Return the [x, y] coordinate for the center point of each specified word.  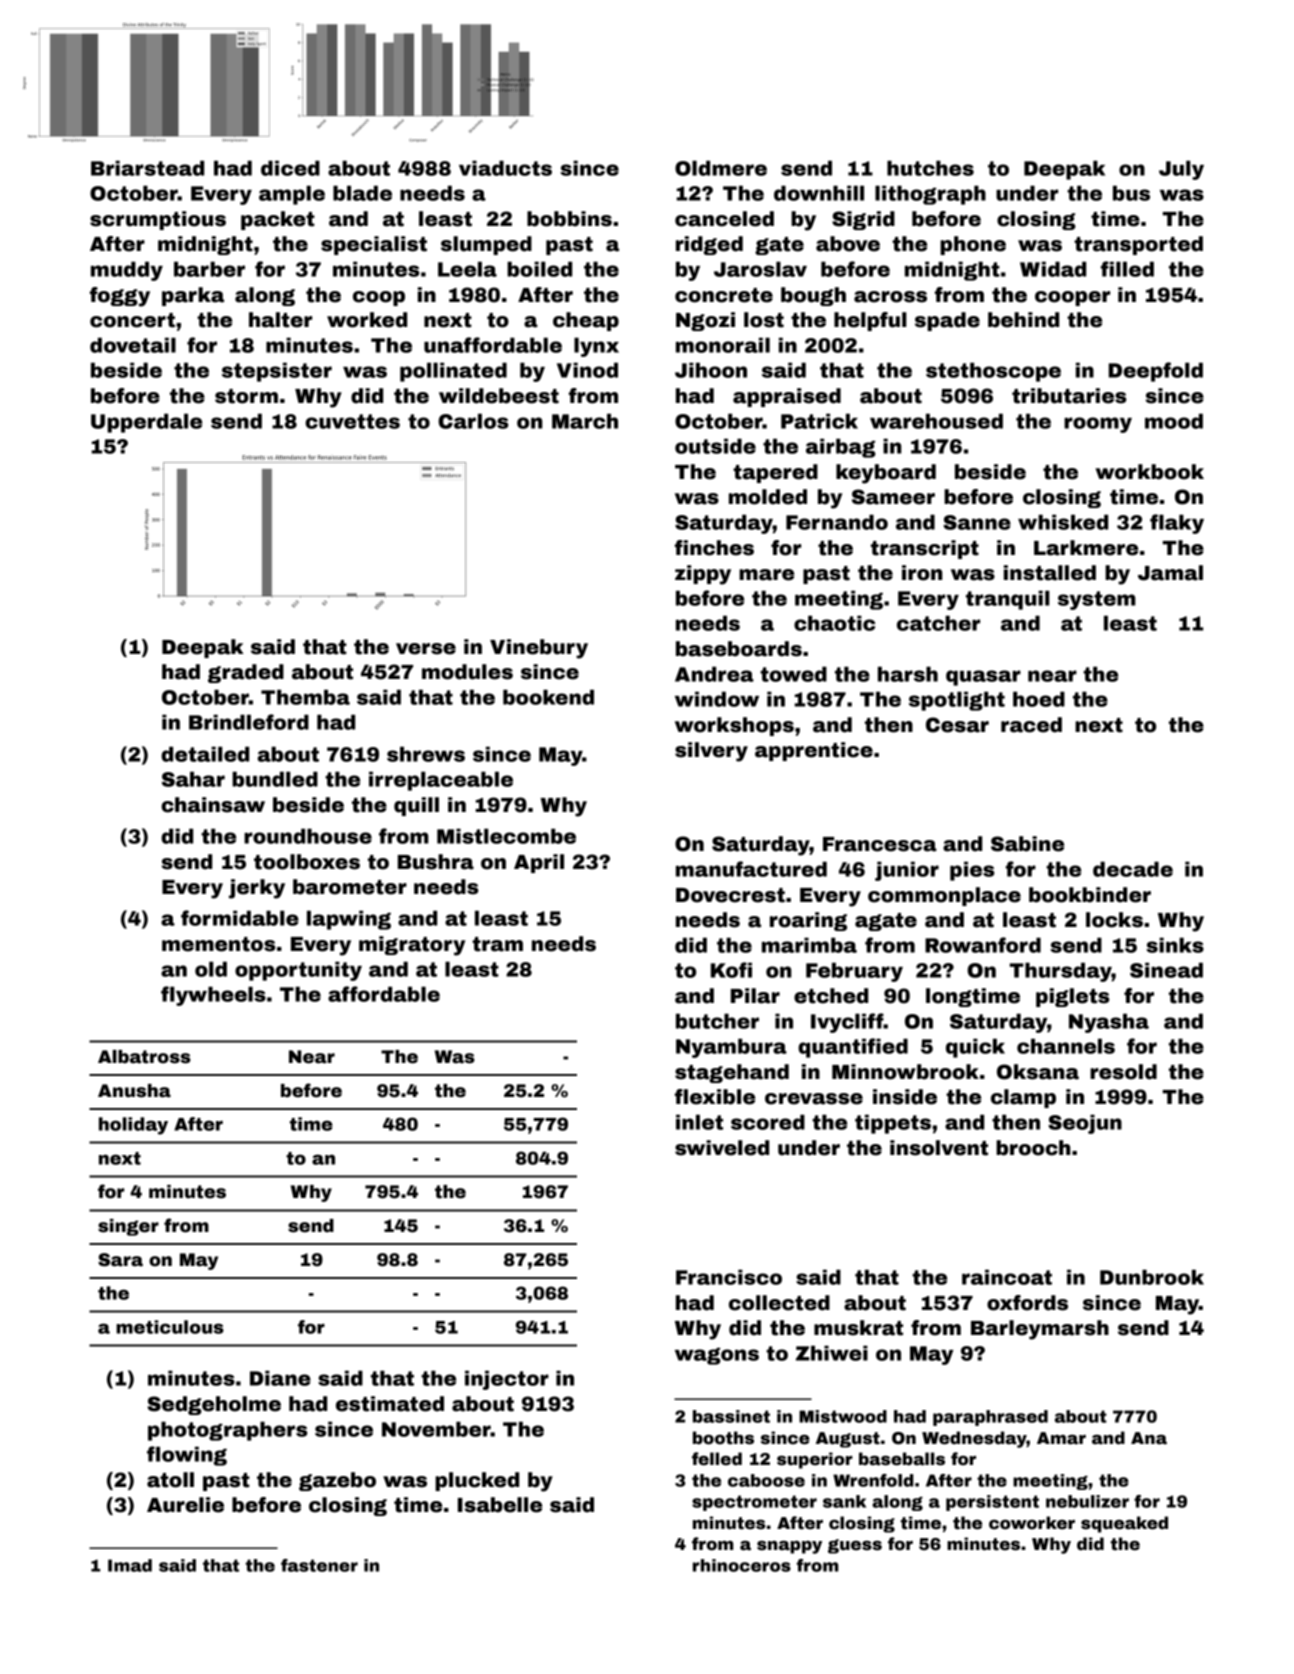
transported [1138, 245]
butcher [717, 1021]
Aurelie [185, 1505]
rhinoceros [742, 1565]
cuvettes [352, 421]
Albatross [144, 1057]
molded [768, 497]
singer [128, 1227]
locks [1114, 920]
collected [779, 1303]
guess [855, 1546]
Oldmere [721, 168]
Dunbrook [1152, 1277]
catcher [938, 623]
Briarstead [147, 168]
